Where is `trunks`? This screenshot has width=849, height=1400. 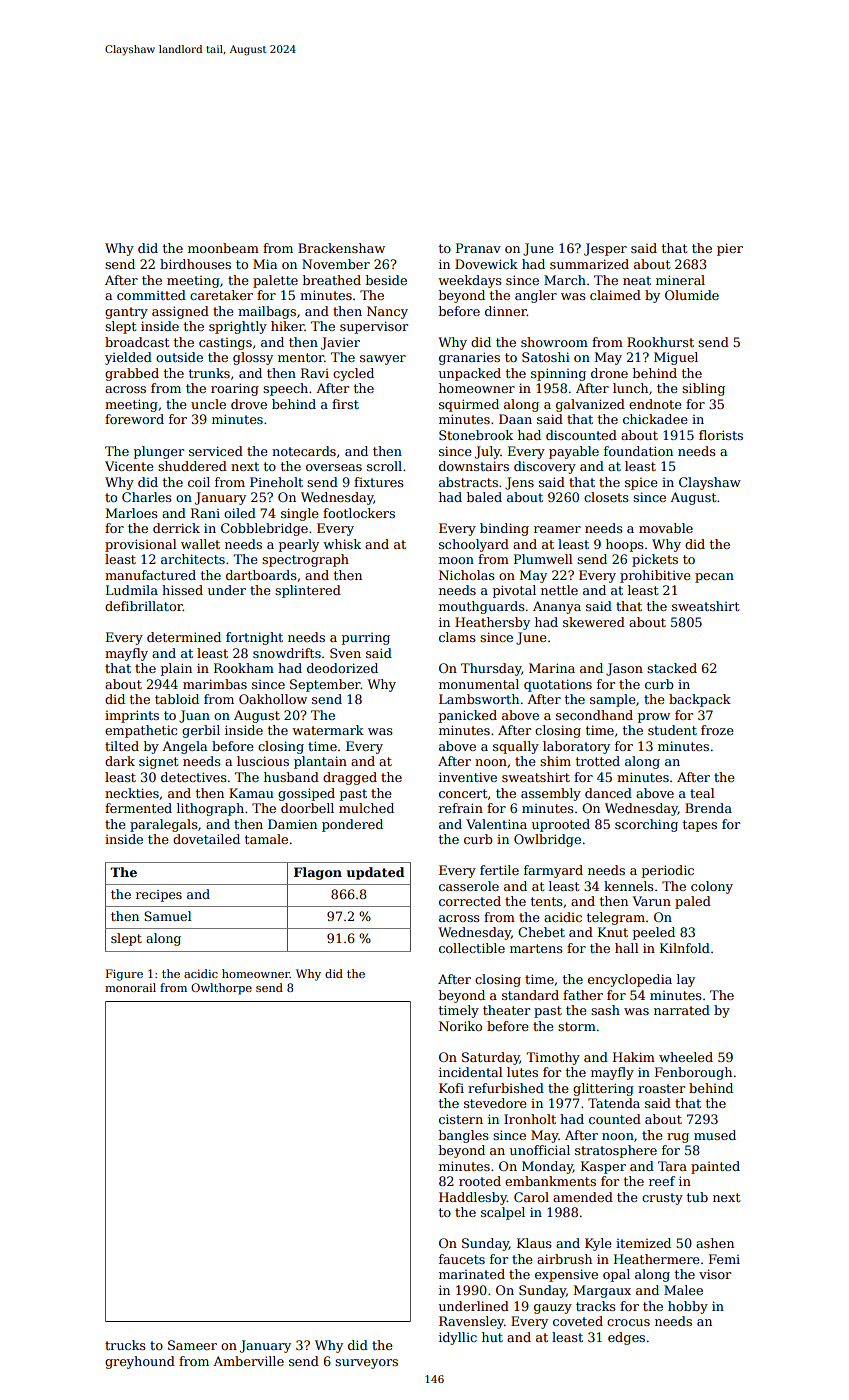 trunks is located at coordinates (209, 373).
